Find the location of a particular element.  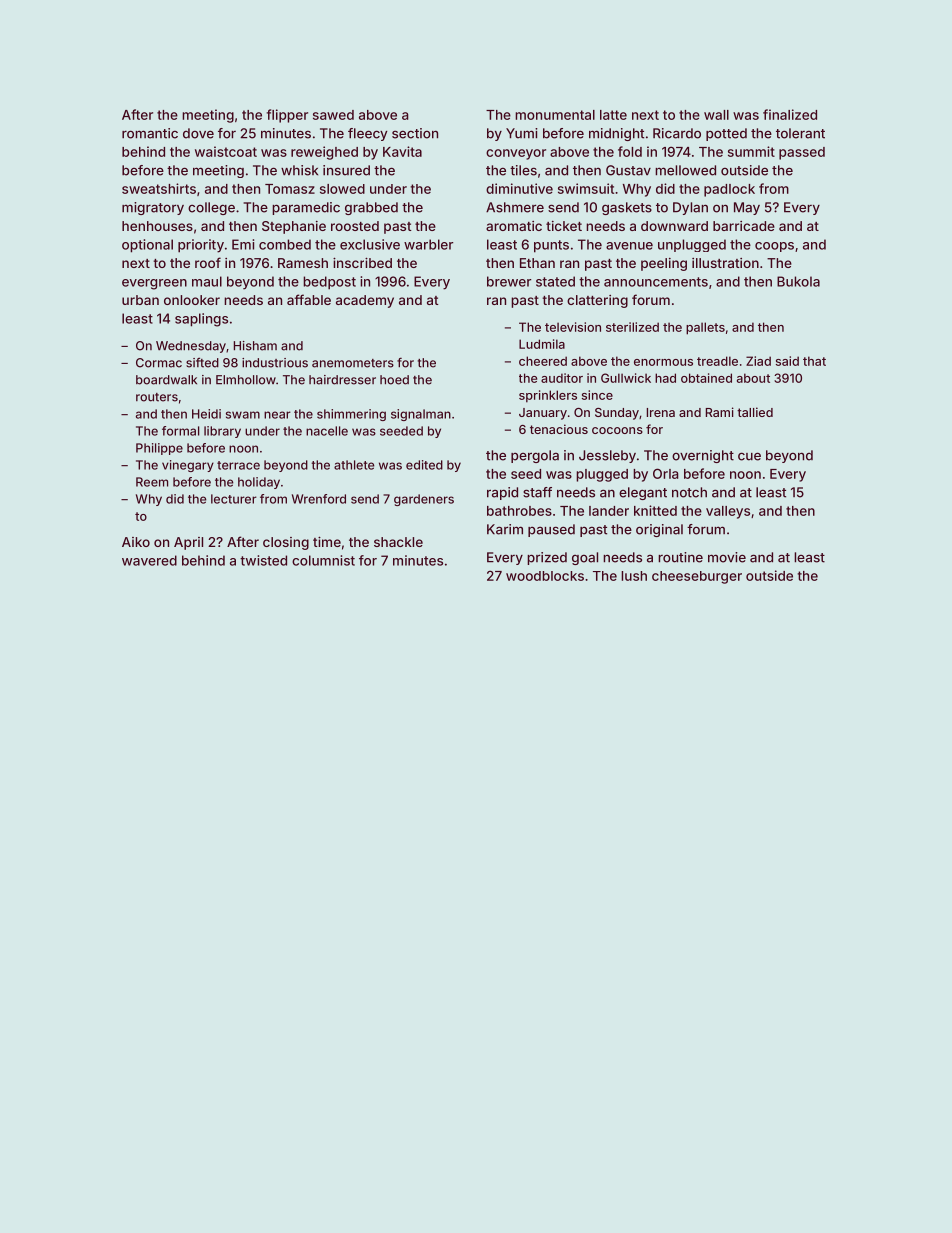

finalized is located at coordinates (790, 114).
